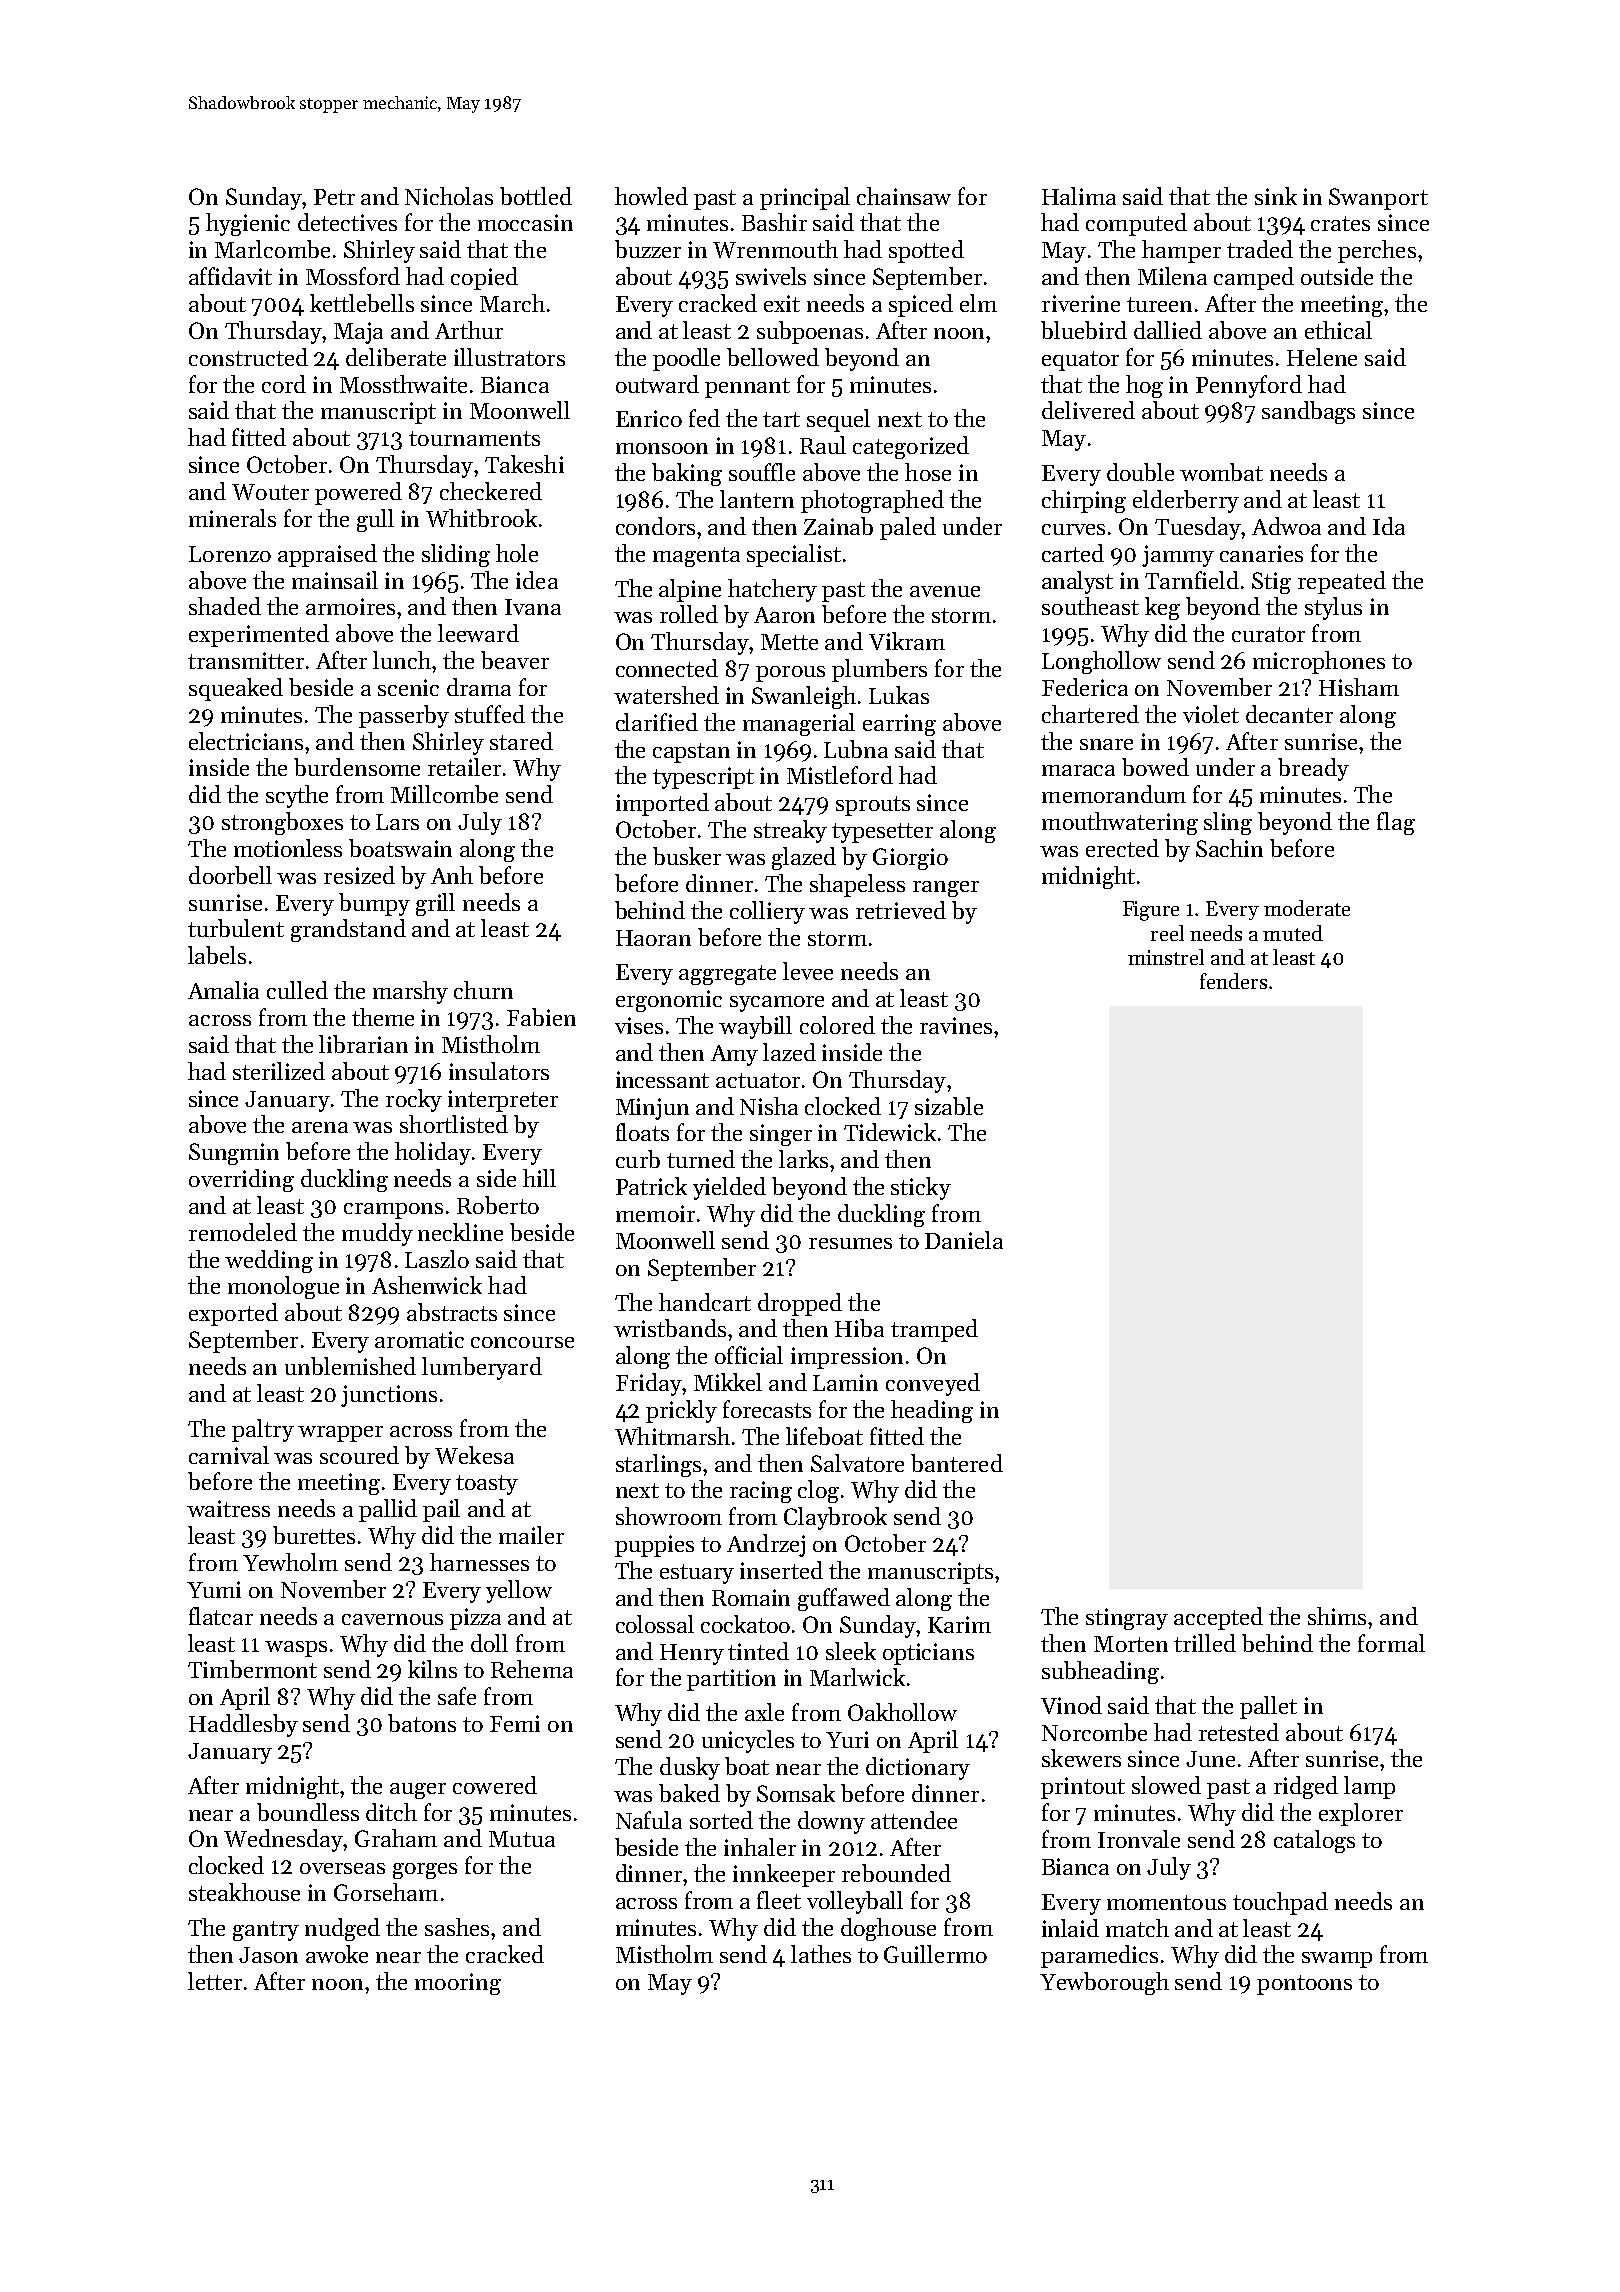  Describe the element at coordinates (1090, 606) in the screenshot. I see `southeast` at that location.
